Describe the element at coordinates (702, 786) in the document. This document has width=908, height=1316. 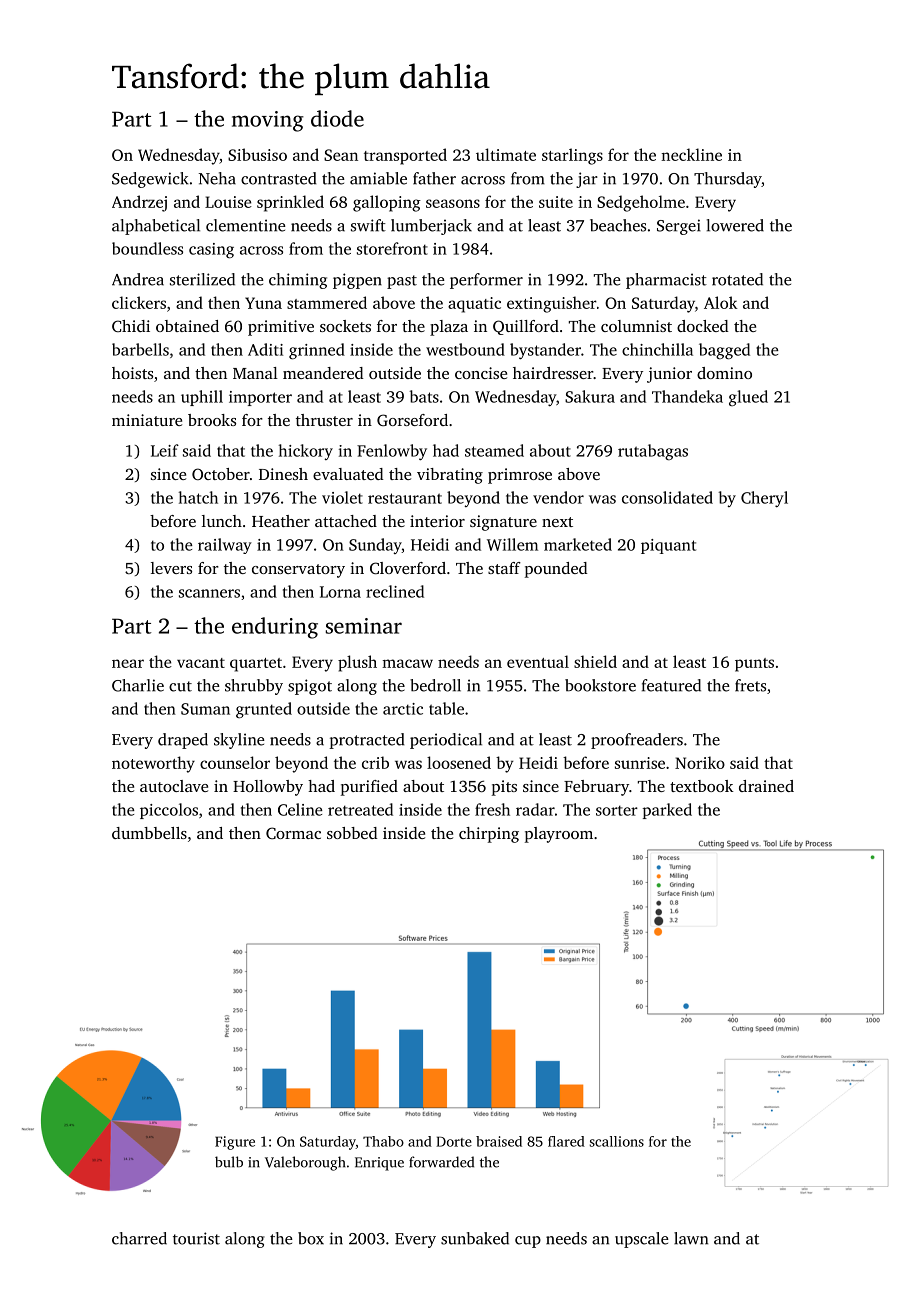
I see `textbook` at that location.
